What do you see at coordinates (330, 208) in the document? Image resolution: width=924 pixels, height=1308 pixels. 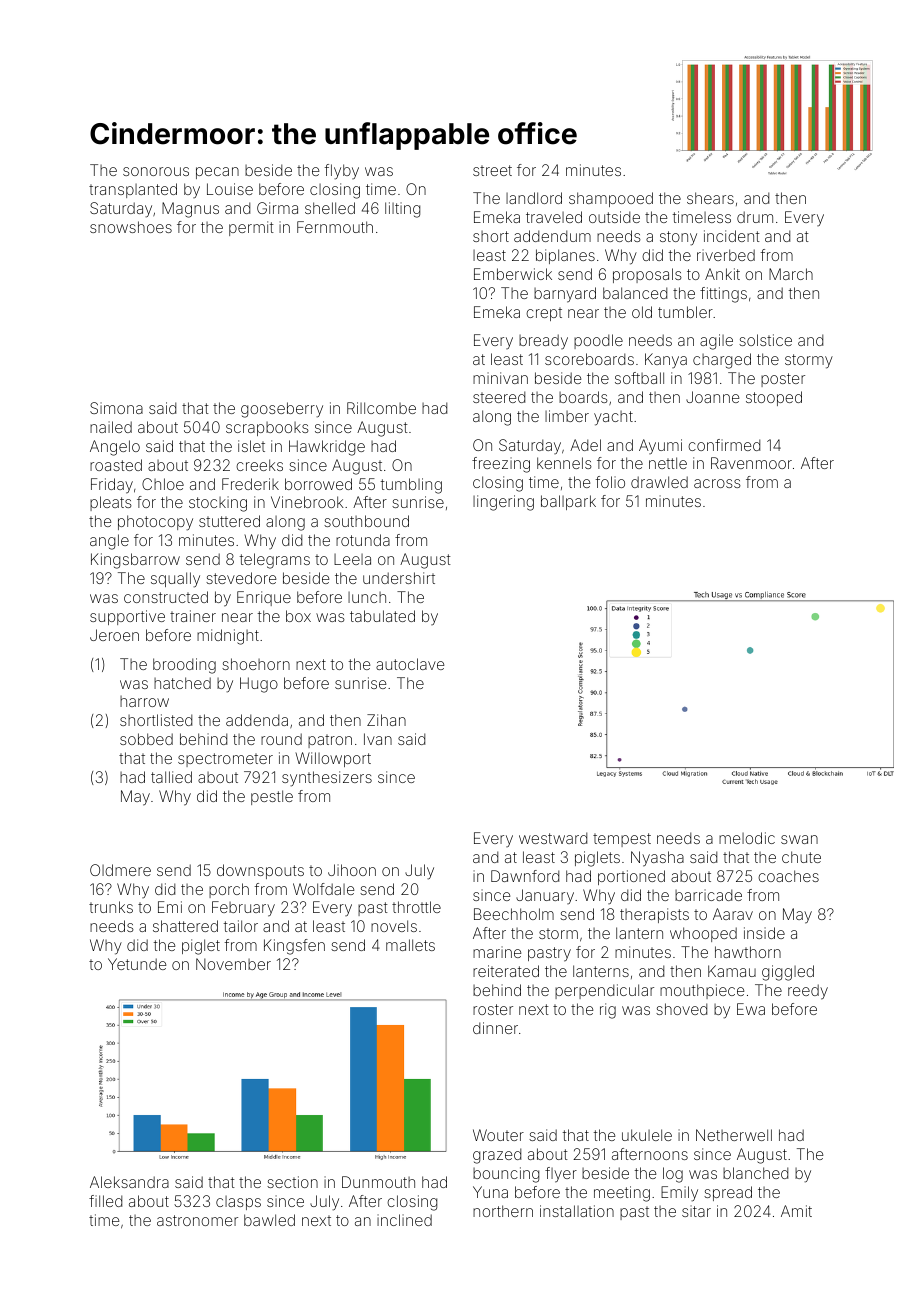 I see `shelled` at bounding box center [330, 208].
